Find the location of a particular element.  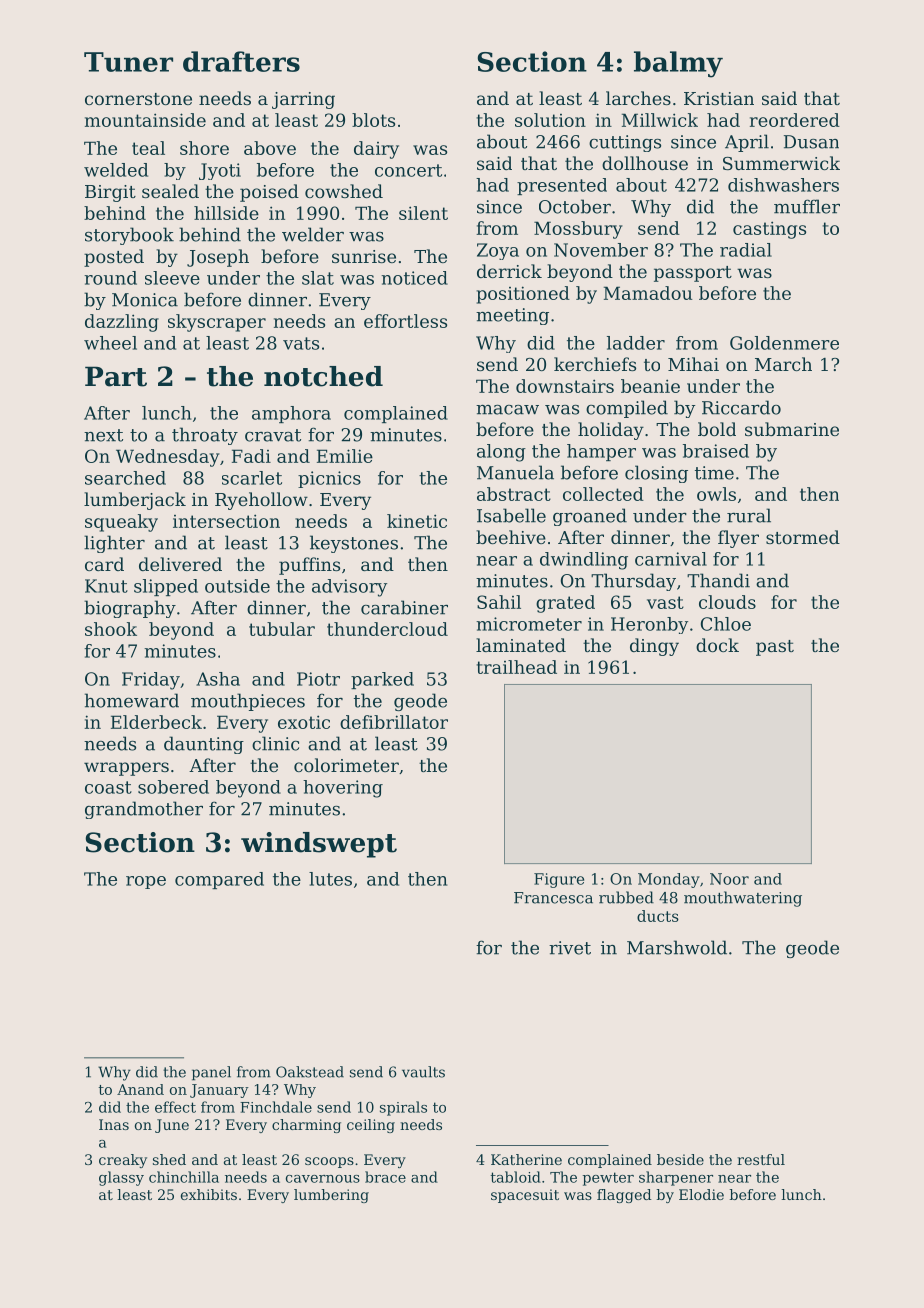

Knut is located at coordinates (106, 586).
